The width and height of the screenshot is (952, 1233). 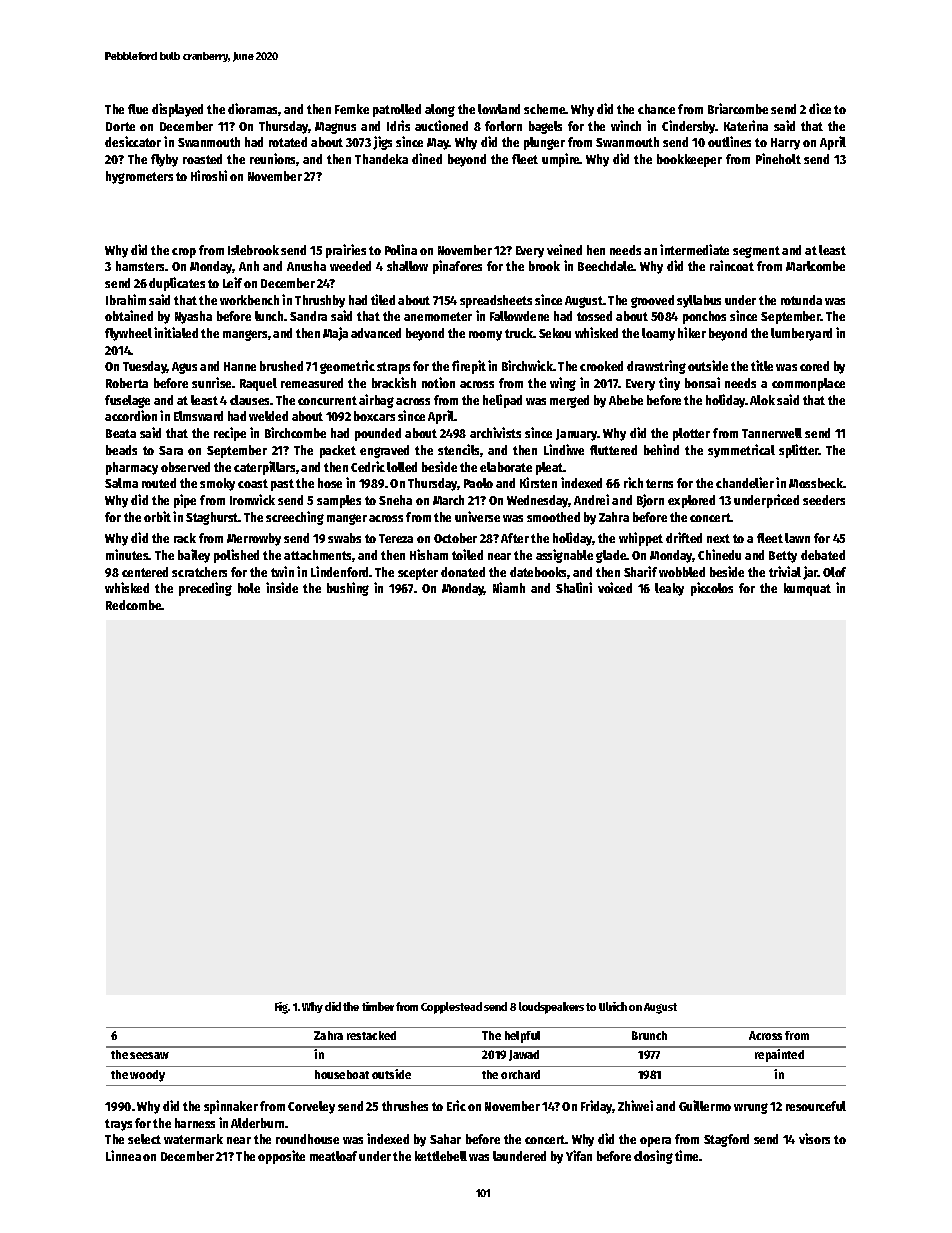 I want to click on umpire, so click(x=561, y=160).
